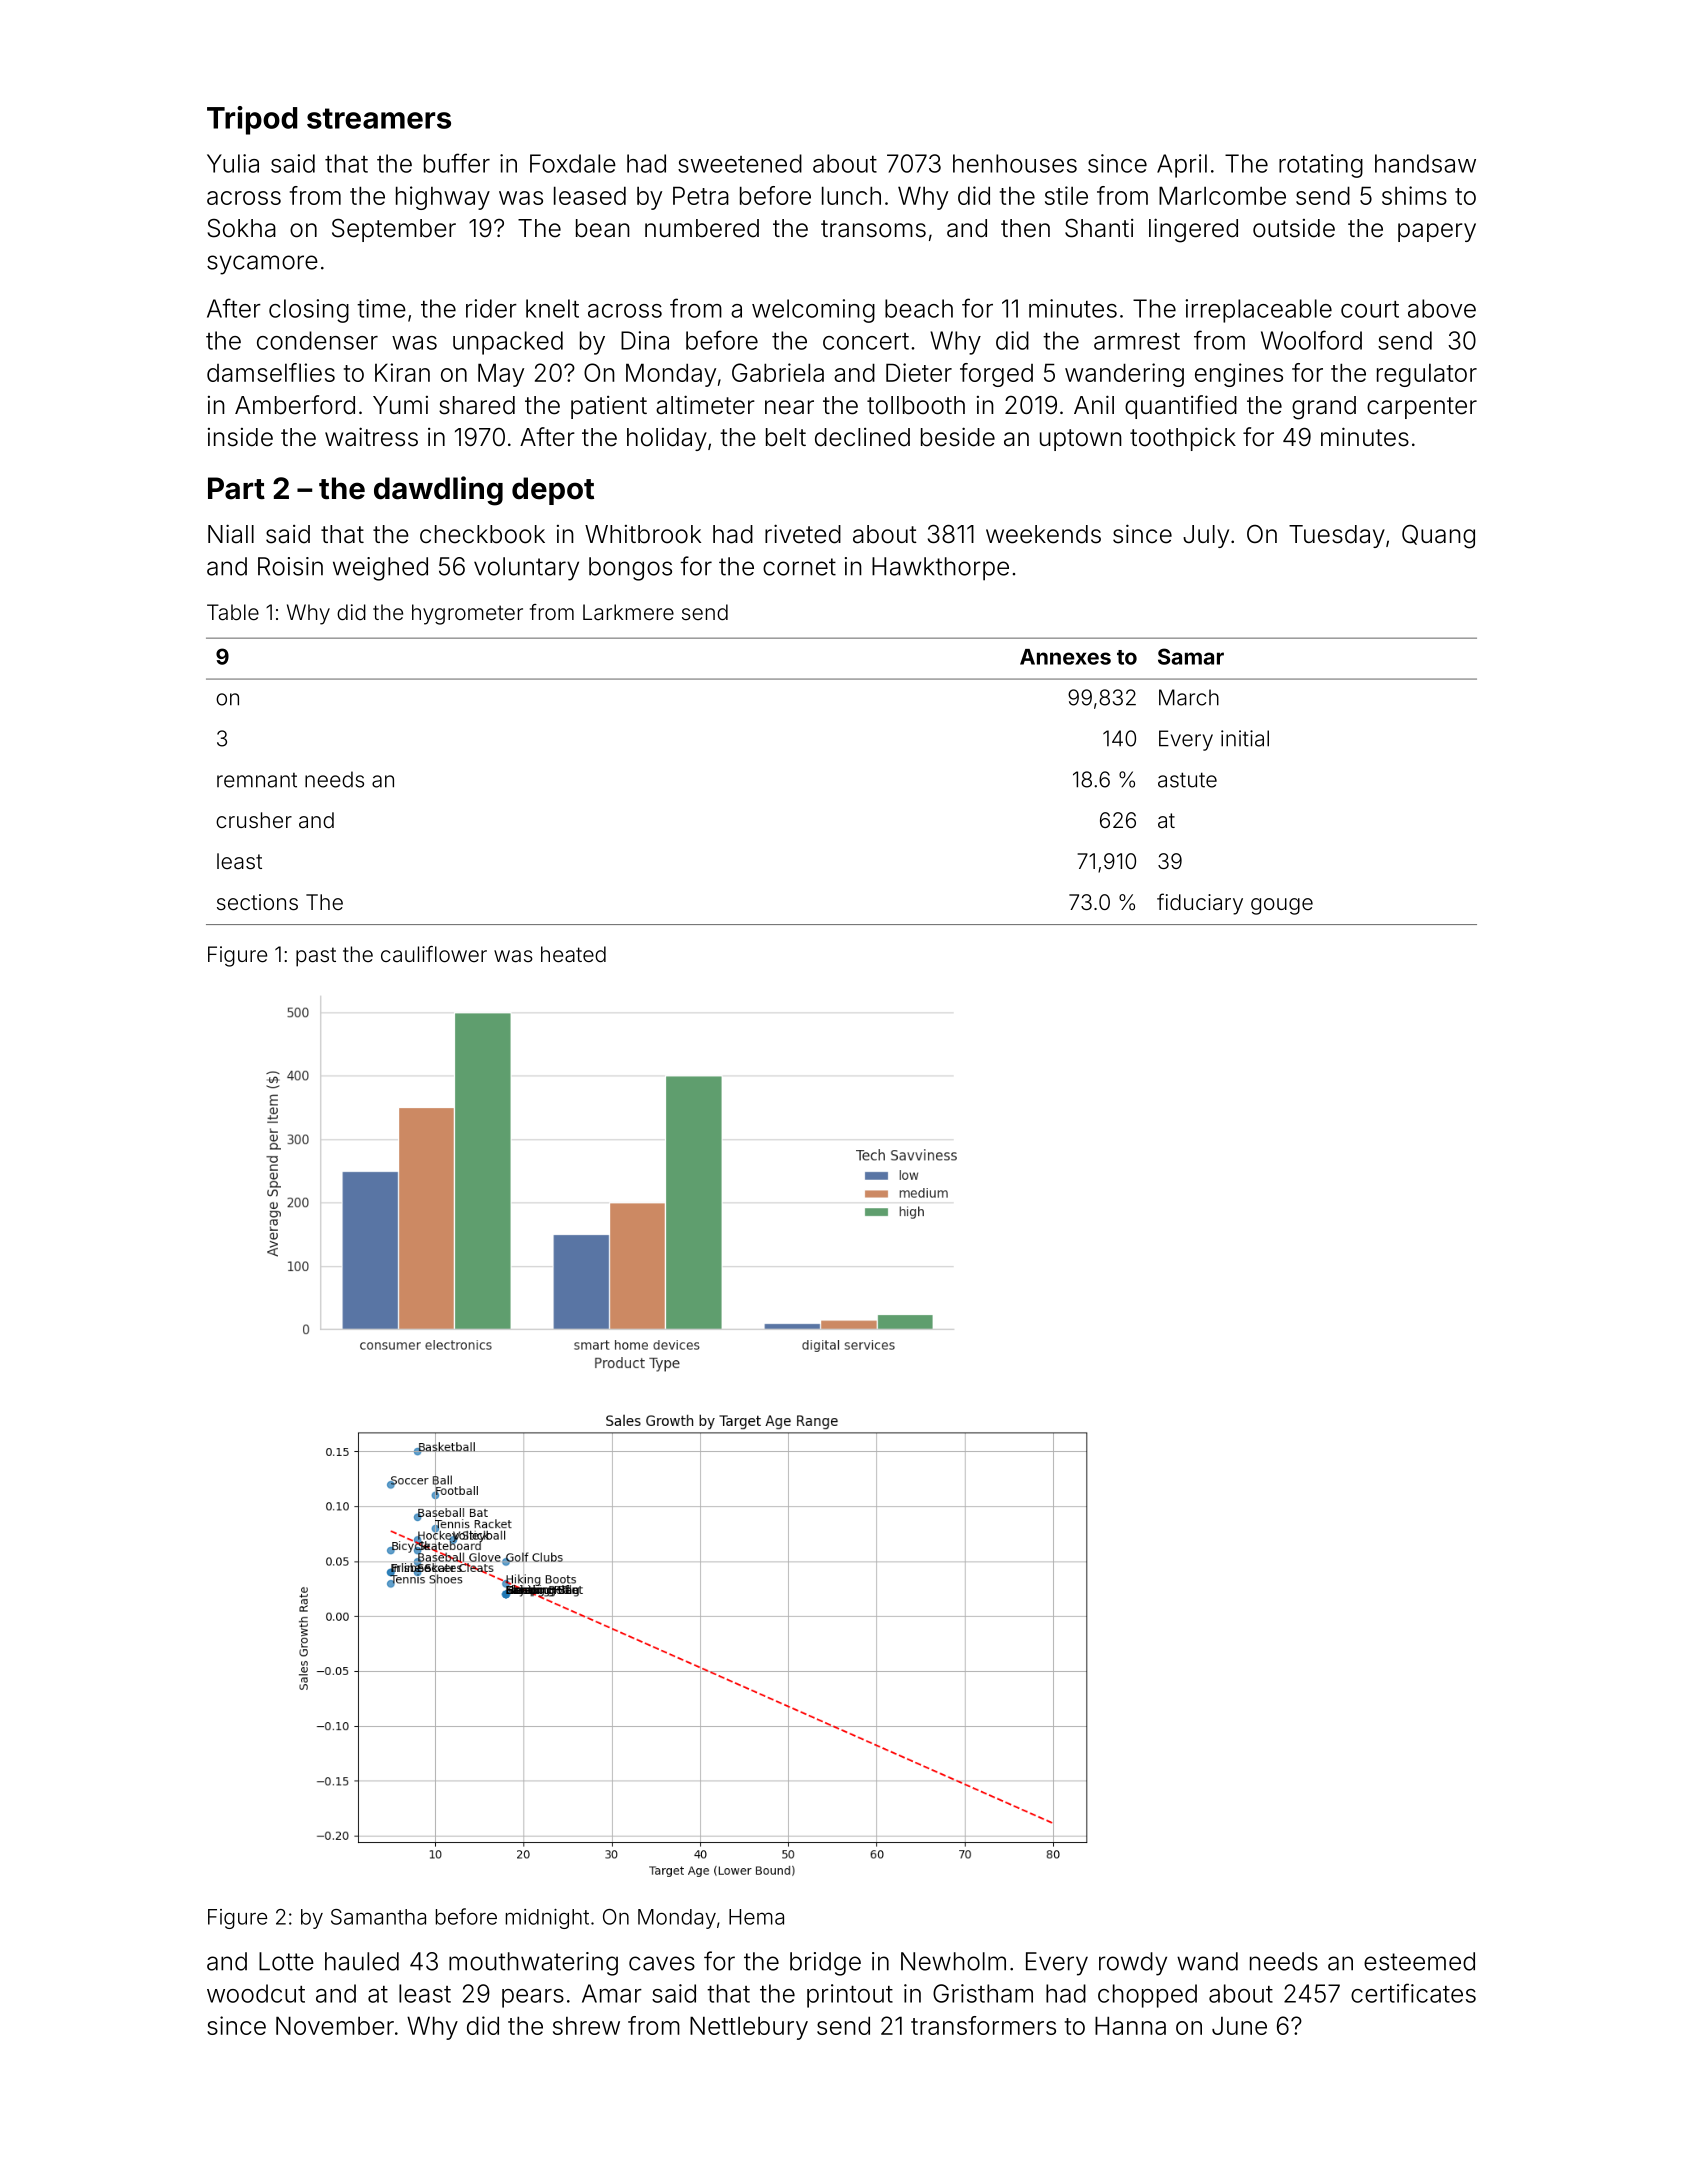 The image size is (1683, 2178). What do you see at coordinates (590, 195) in the page?
I see `leased` at bounding box center [590, 195].
